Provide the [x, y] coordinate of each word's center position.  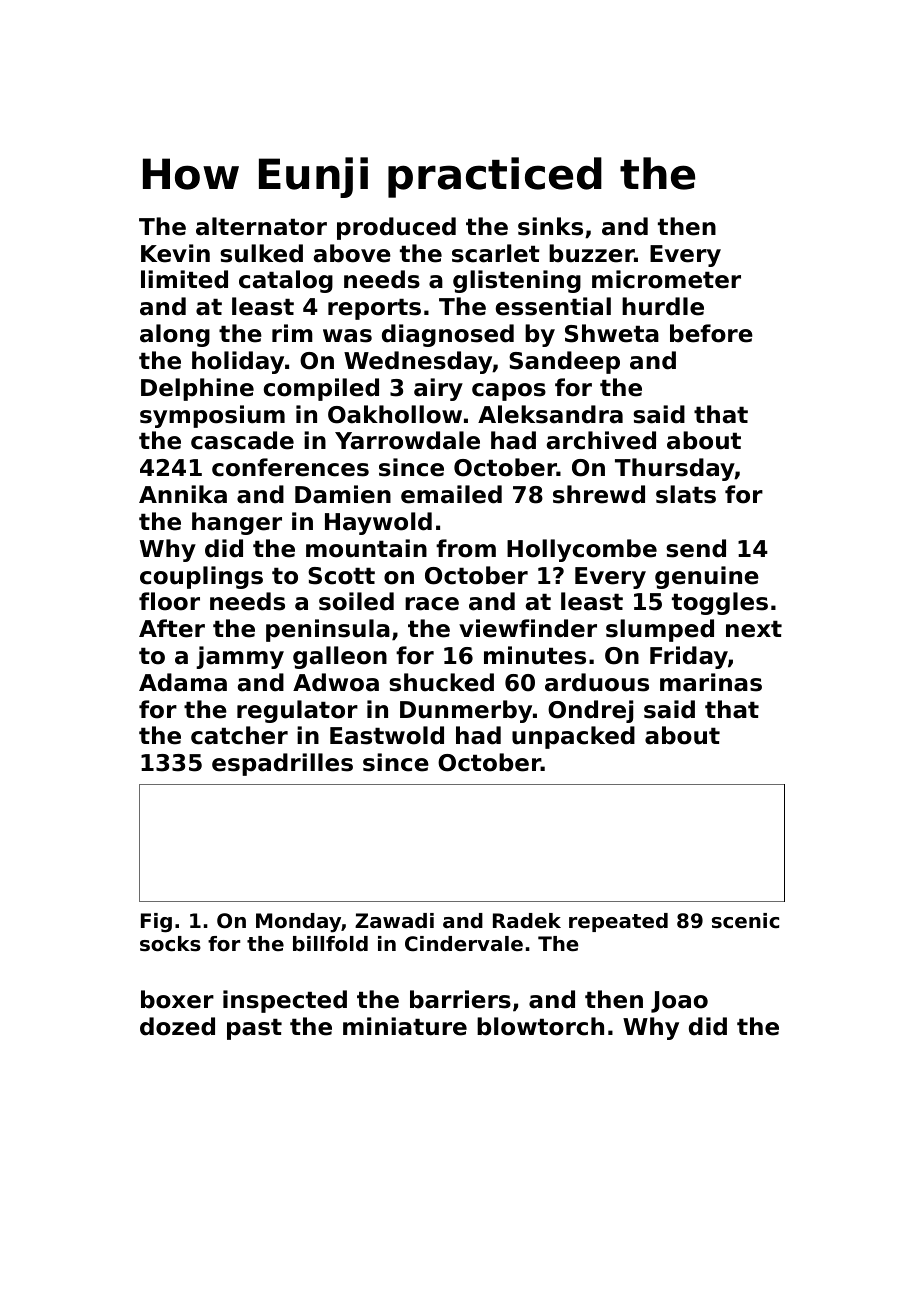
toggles [720, 603]
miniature [405, 1026]
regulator [297, 711]
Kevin [175, 253]
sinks [550, 226]
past [254, 1029]
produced [396, 228]
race [432, 604]
